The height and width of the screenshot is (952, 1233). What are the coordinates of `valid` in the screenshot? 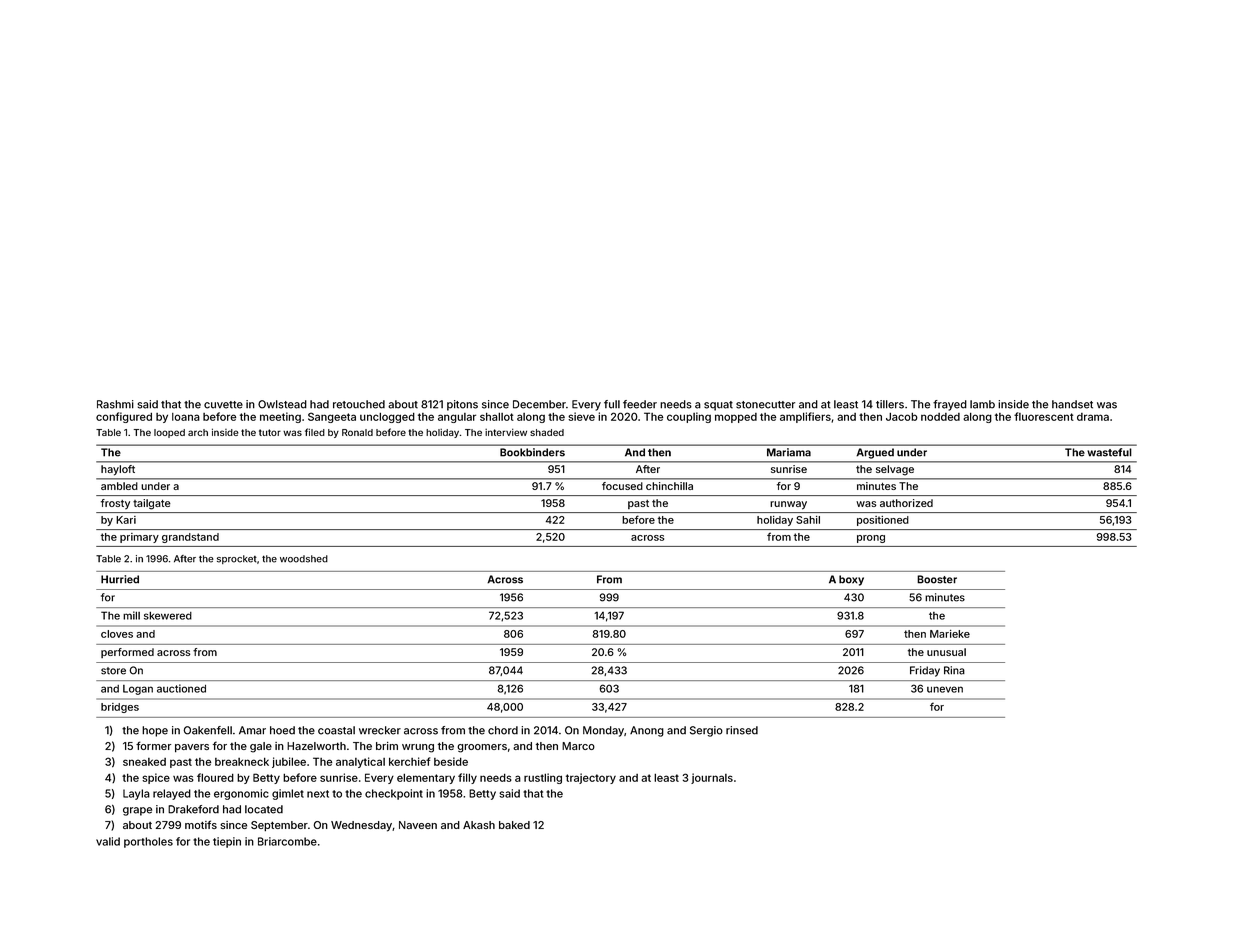 It's located at (108, 841).
